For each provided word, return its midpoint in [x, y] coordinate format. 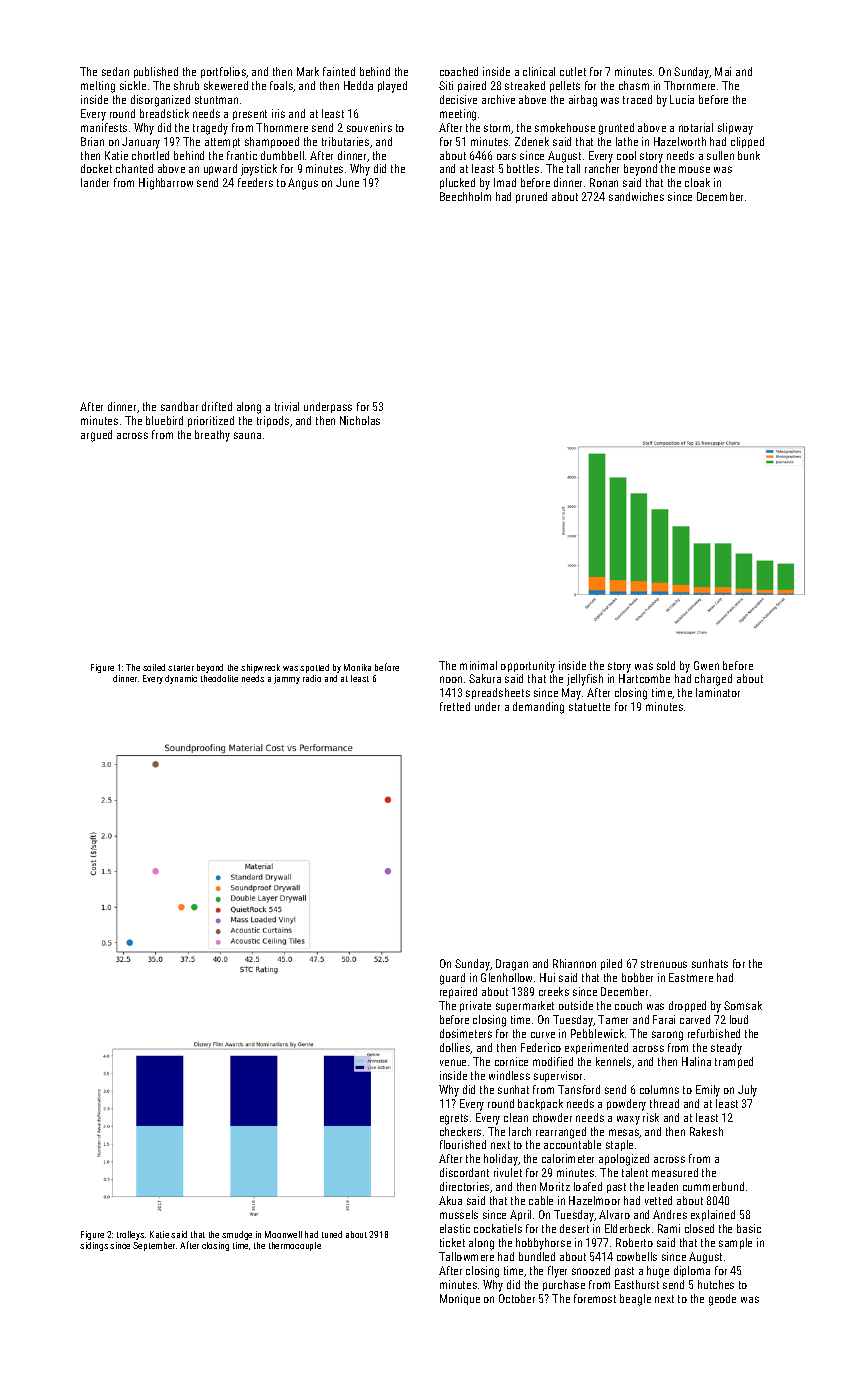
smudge [237, 1235]
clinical [539, 71]
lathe [627, 141]
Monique [460, 1299]
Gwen [706, 665]
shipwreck [260, 668]
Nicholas [360, 420]
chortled [150, 155]
